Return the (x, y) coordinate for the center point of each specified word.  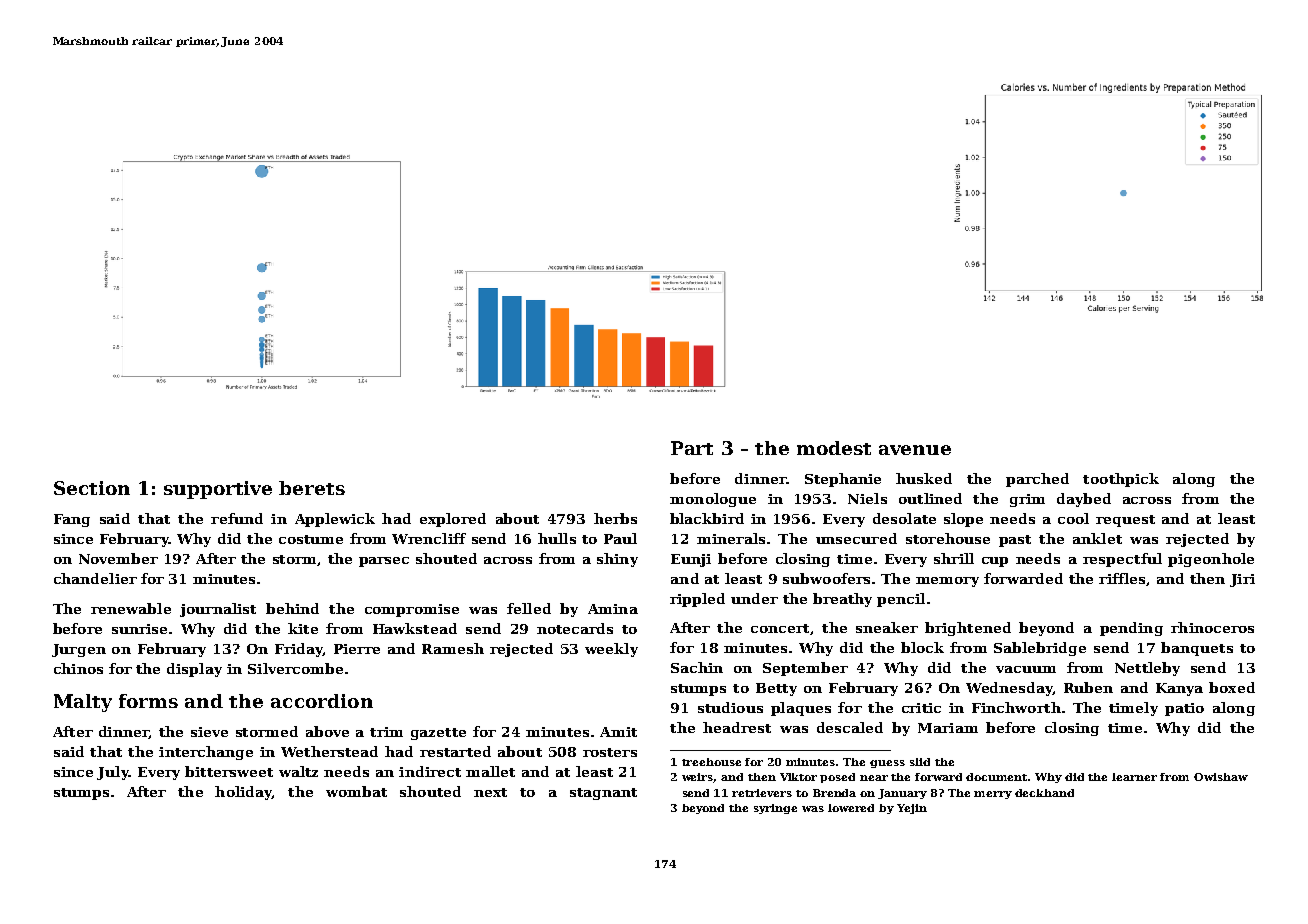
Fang (72, 520)
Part (692, 448)
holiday (243, 793)
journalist (218, 610)
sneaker (887, 627)
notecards (575, 628)
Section (92, 488)
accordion (322, 701)
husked (924, 478)
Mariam (948, 728)
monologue (713, 500)
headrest (737, 727)
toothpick (1121, 480)
